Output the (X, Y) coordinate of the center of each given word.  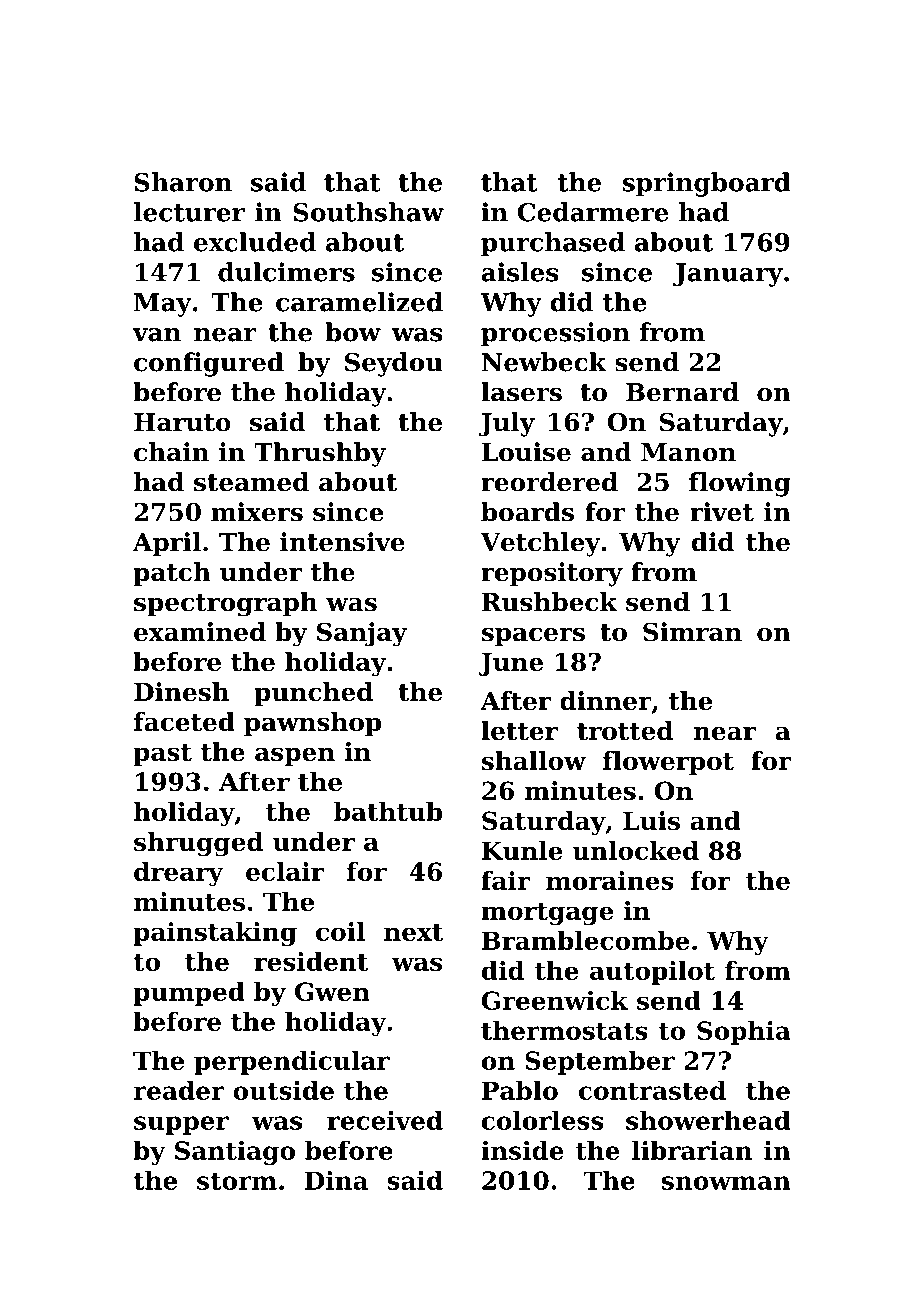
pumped (189, 994)
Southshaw (368, 212)
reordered (549, 482)
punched (313, 694)
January (728, 275)
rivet (722, 512)
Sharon (183, 182)
